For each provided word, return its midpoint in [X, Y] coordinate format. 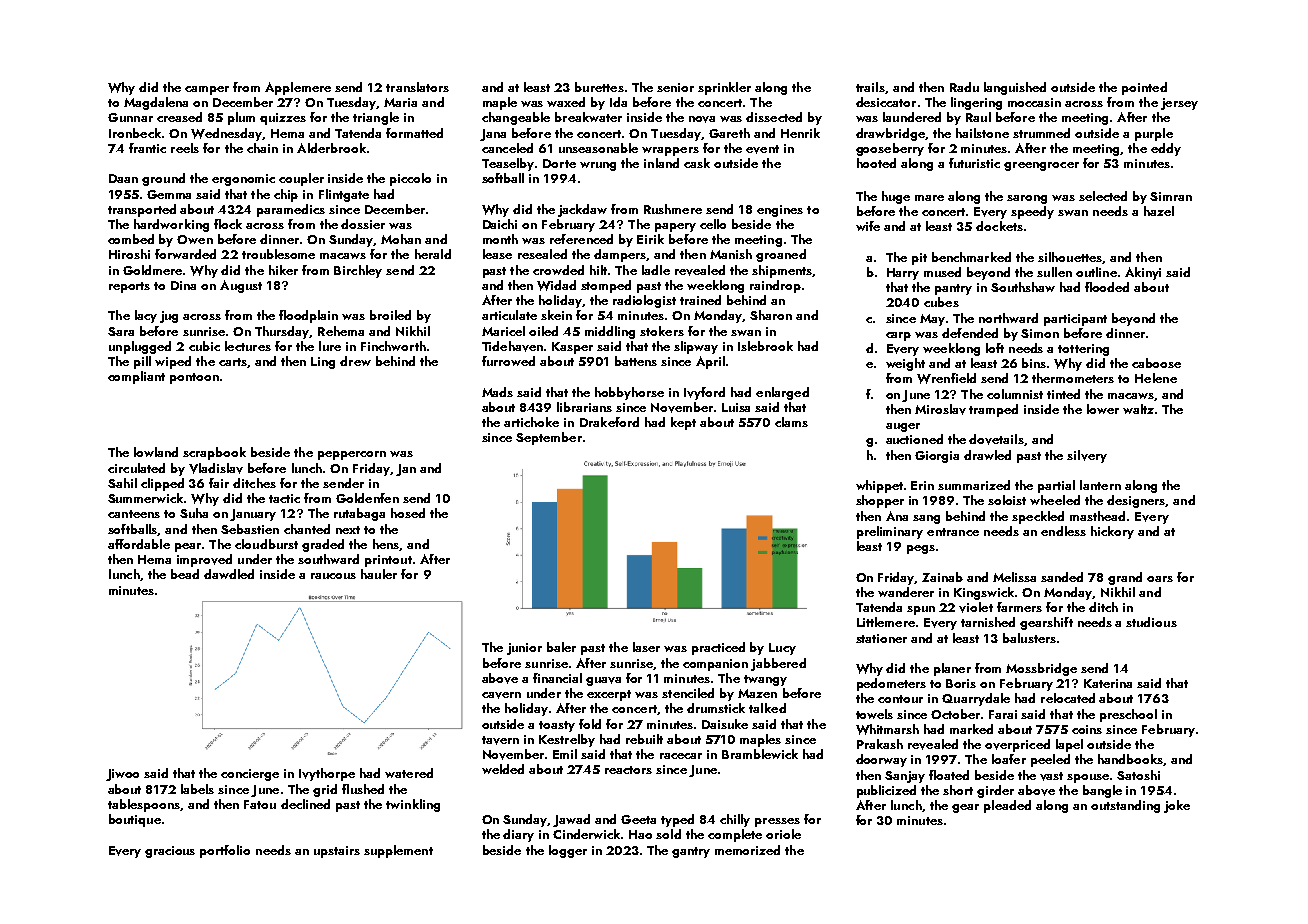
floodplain [308, 316]
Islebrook [765, 346]
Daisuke [725, 724]
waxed [566, 102]
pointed [1144, 88]
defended [970, 333]
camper [207, 90]
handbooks [1130, 759]
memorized [747, 850]
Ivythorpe [327, 774]
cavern [501, 695]
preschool [1128, 715]
